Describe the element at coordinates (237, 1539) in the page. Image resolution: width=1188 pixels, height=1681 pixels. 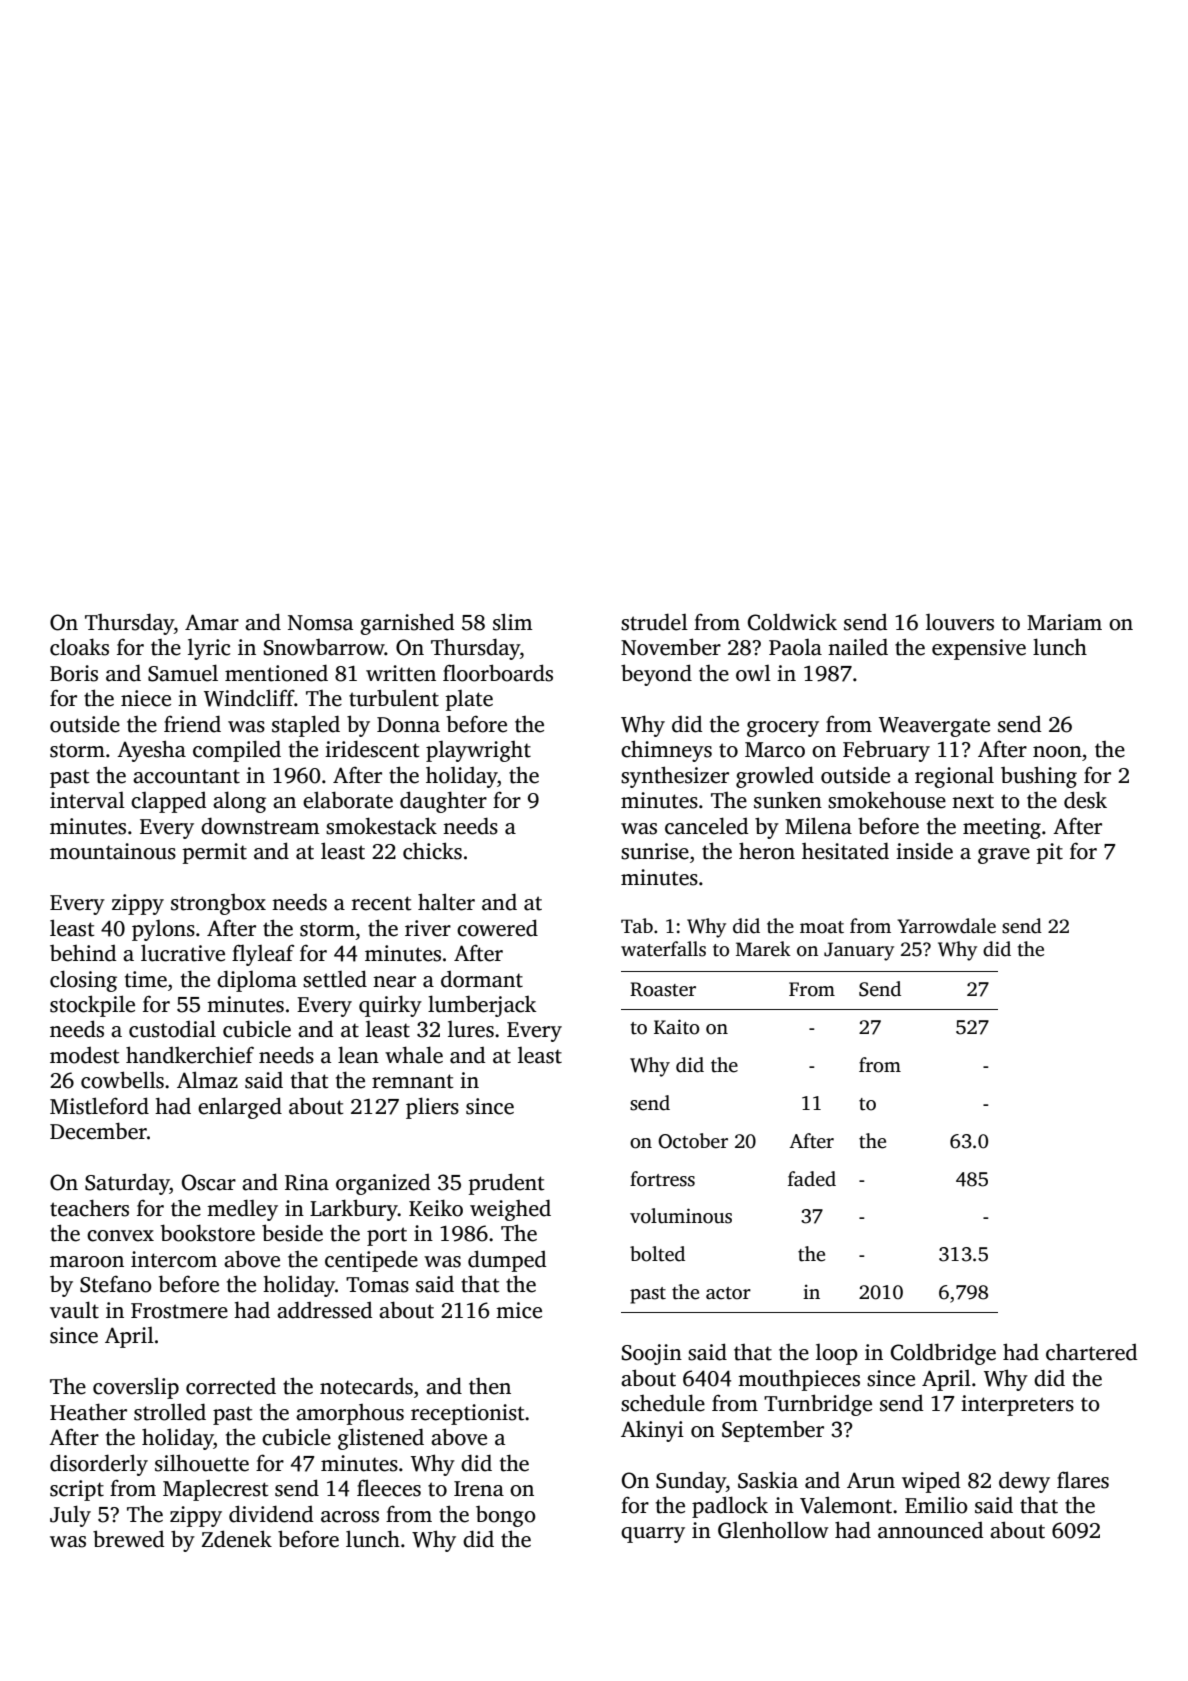
I see `Zdenek` at that location.
